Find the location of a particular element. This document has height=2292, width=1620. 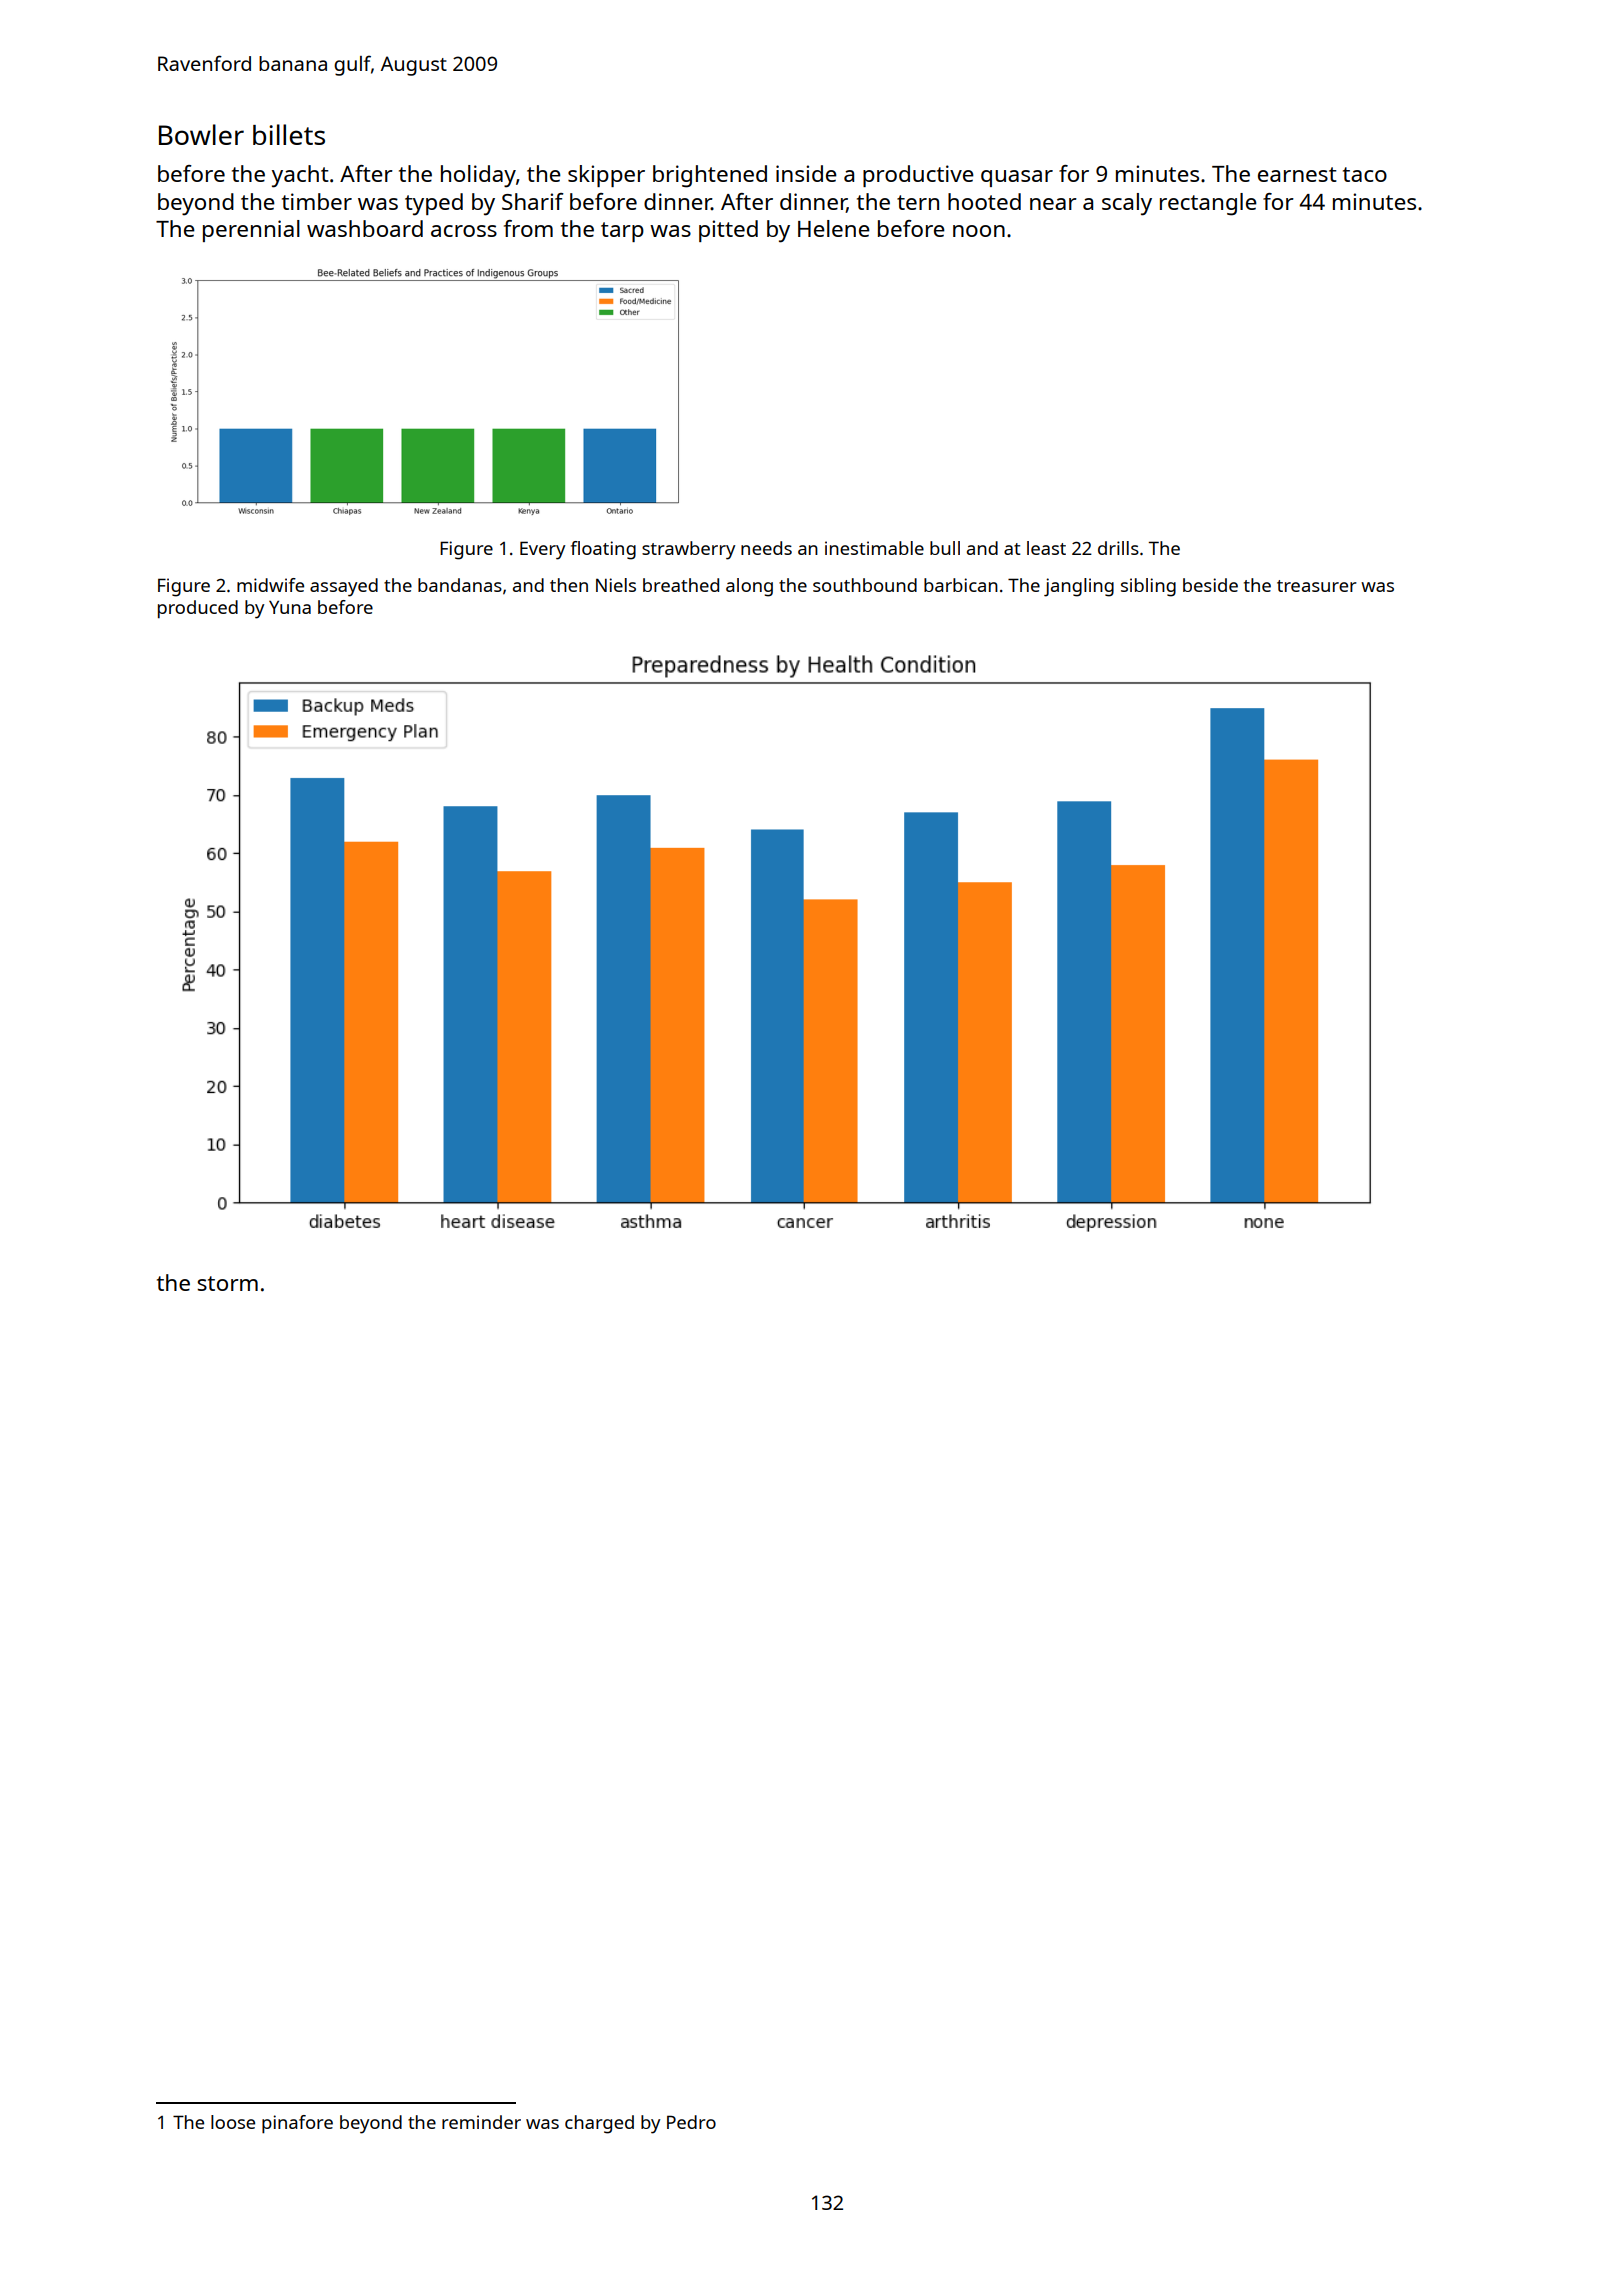

charged is located at coordinates (599, 2124).
